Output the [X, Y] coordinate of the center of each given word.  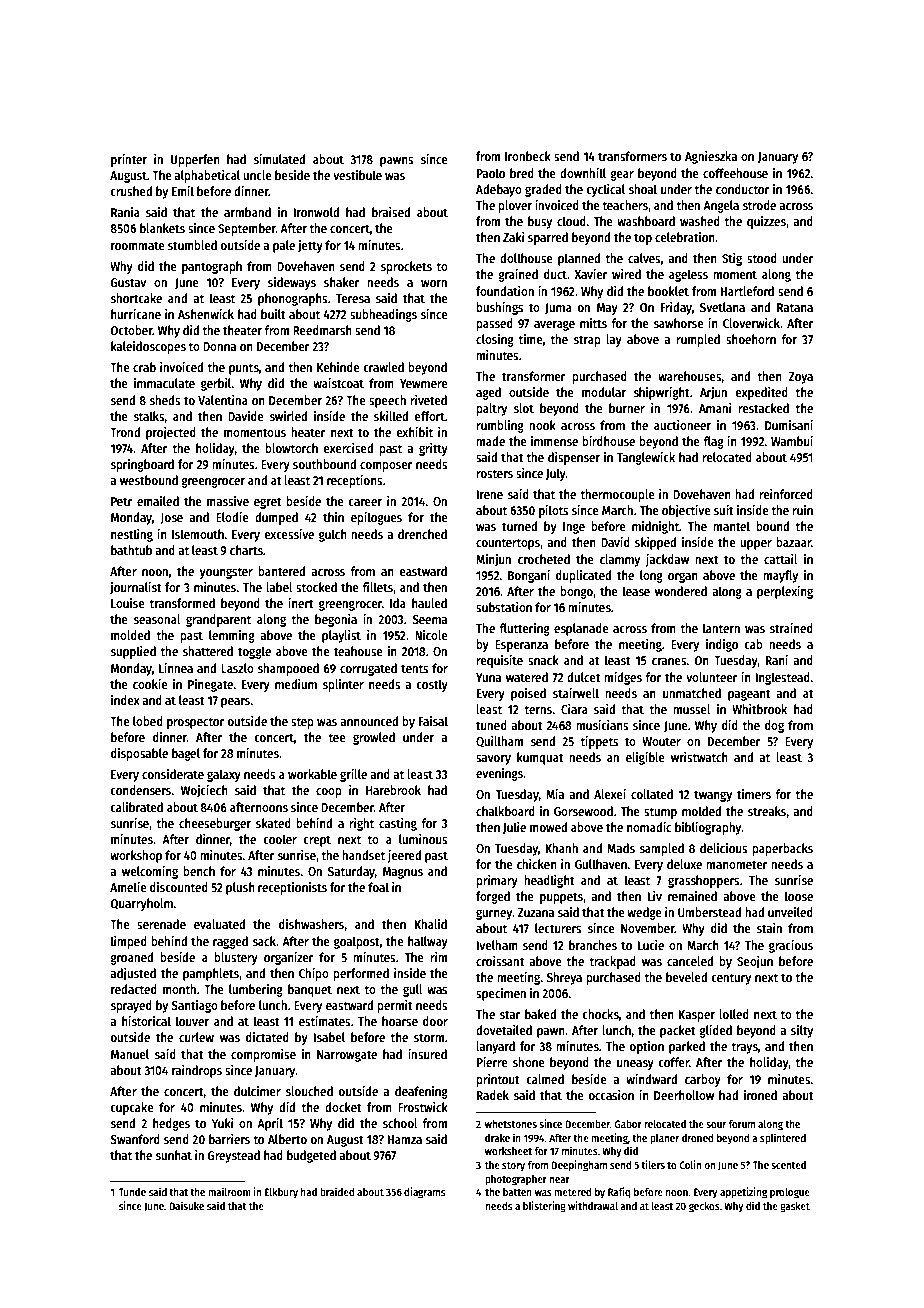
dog [774, 726]
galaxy [224, 775]
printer [129, 160]
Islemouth [198, 534]
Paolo [491, 173]
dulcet [584, 677]
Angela [721, 206]
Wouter [661, 741]
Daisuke [186, 1205]
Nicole [431, 635]
